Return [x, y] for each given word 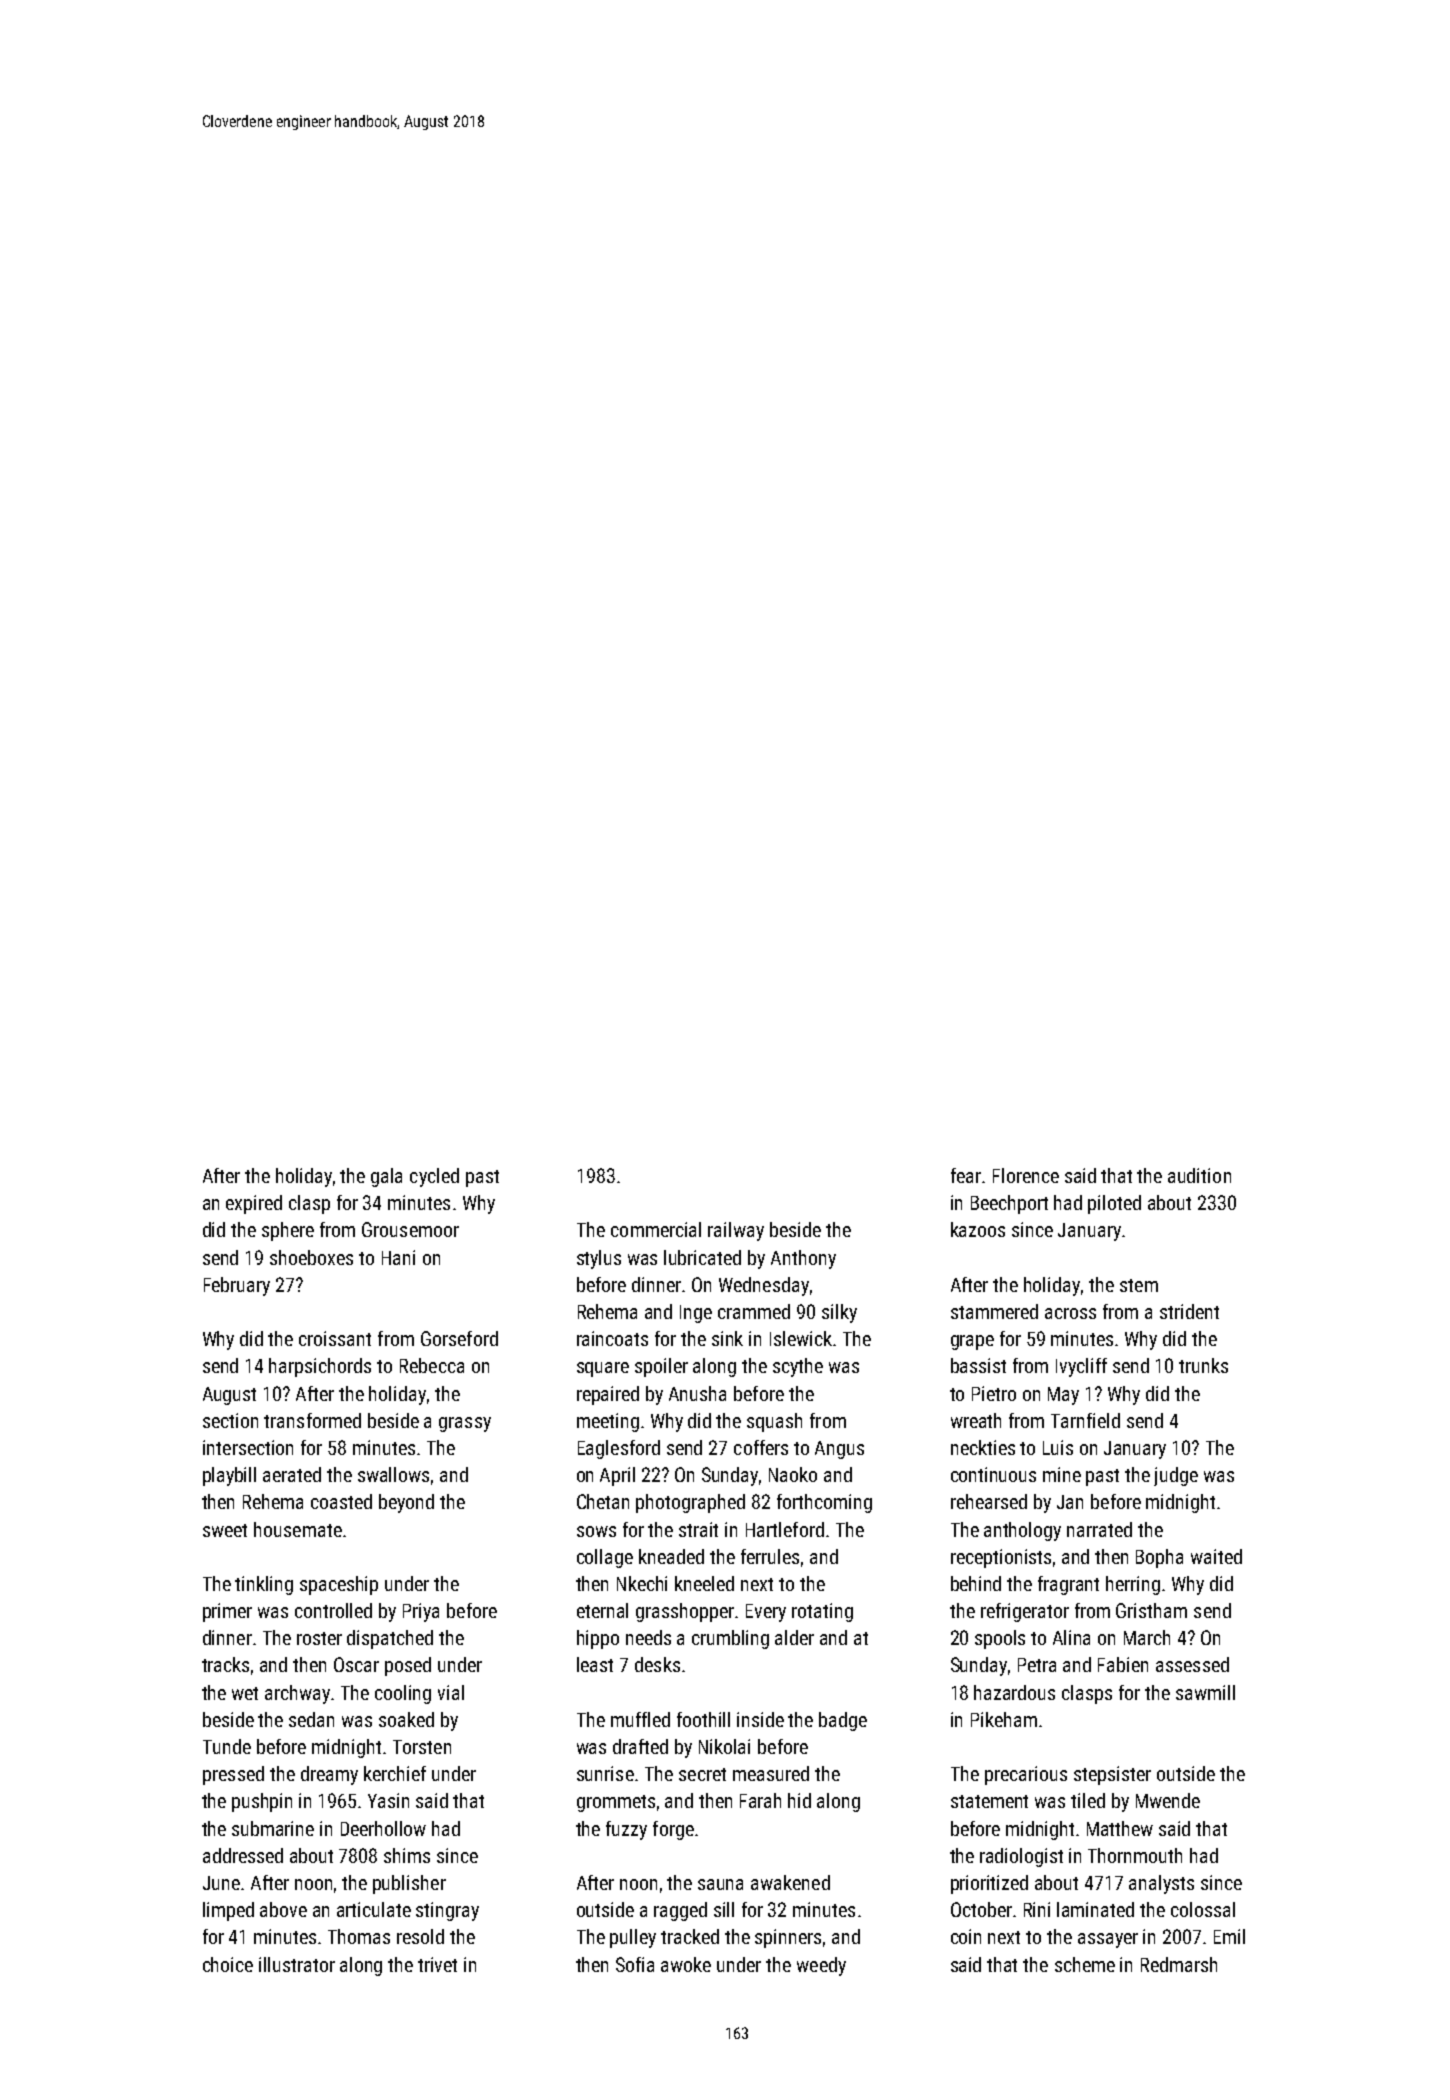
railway [736, 1231]
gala [386, 1177]
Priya [421, 1612]
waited [1216, 1556]
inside [760, 1719]
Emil [1229, 1936]
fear [966, 1175]
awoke [686, 1964]
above [283, 1909]
